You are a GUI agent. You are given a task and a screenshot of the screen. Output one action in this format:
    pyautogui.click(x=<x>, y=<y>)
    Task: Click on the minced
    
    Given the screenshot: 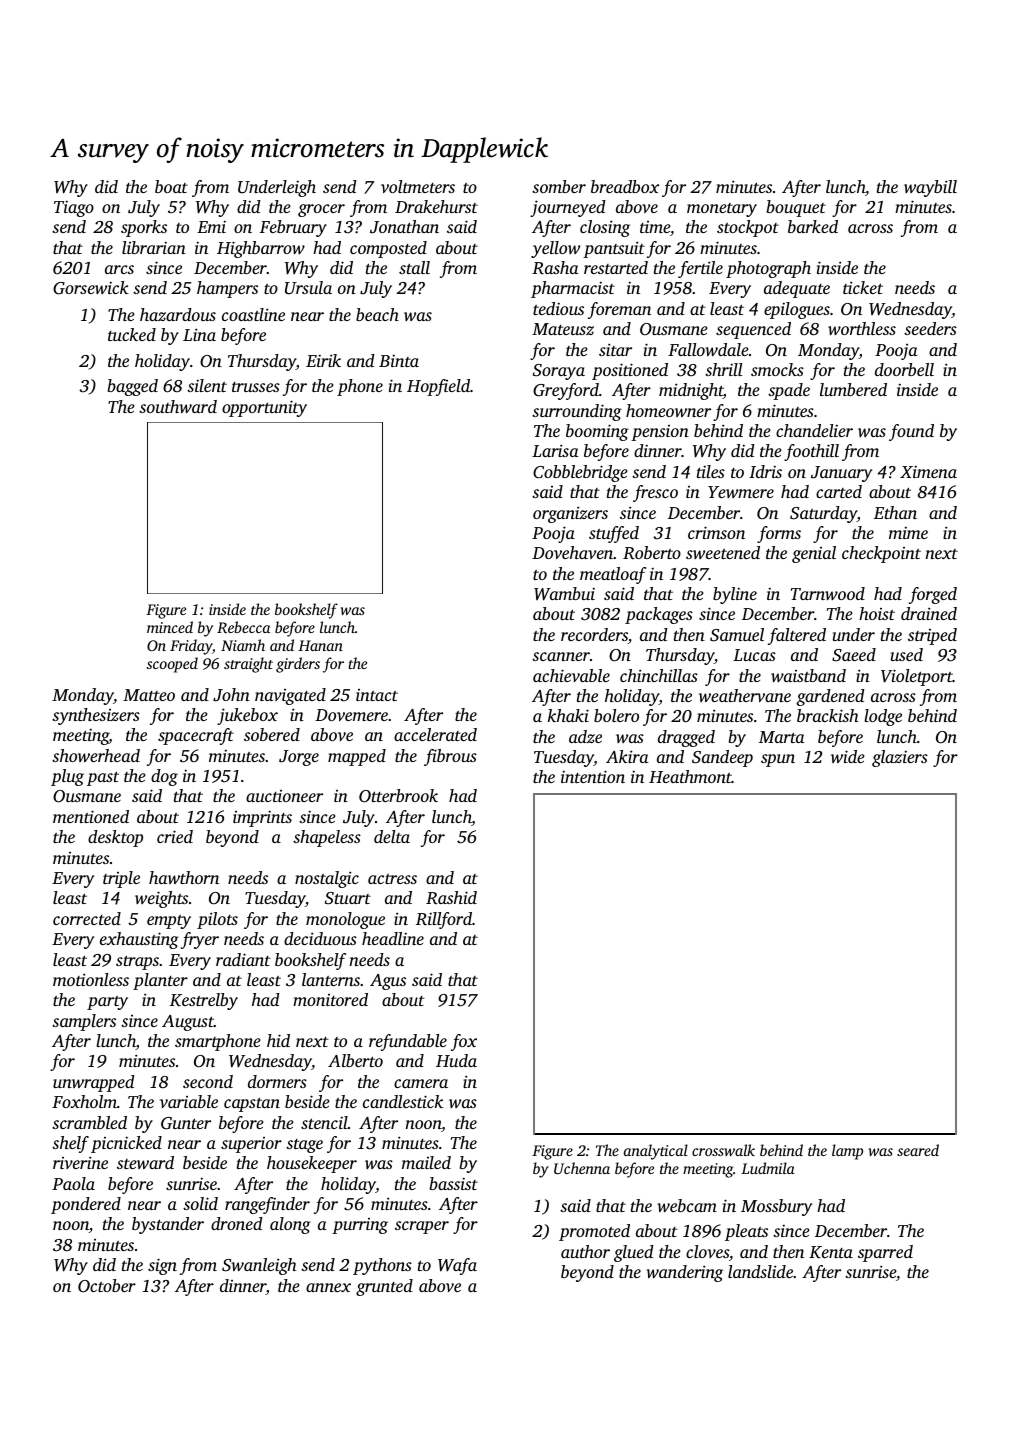 What is the action you would take?
    pyautogui.click(x=170, y=627)
